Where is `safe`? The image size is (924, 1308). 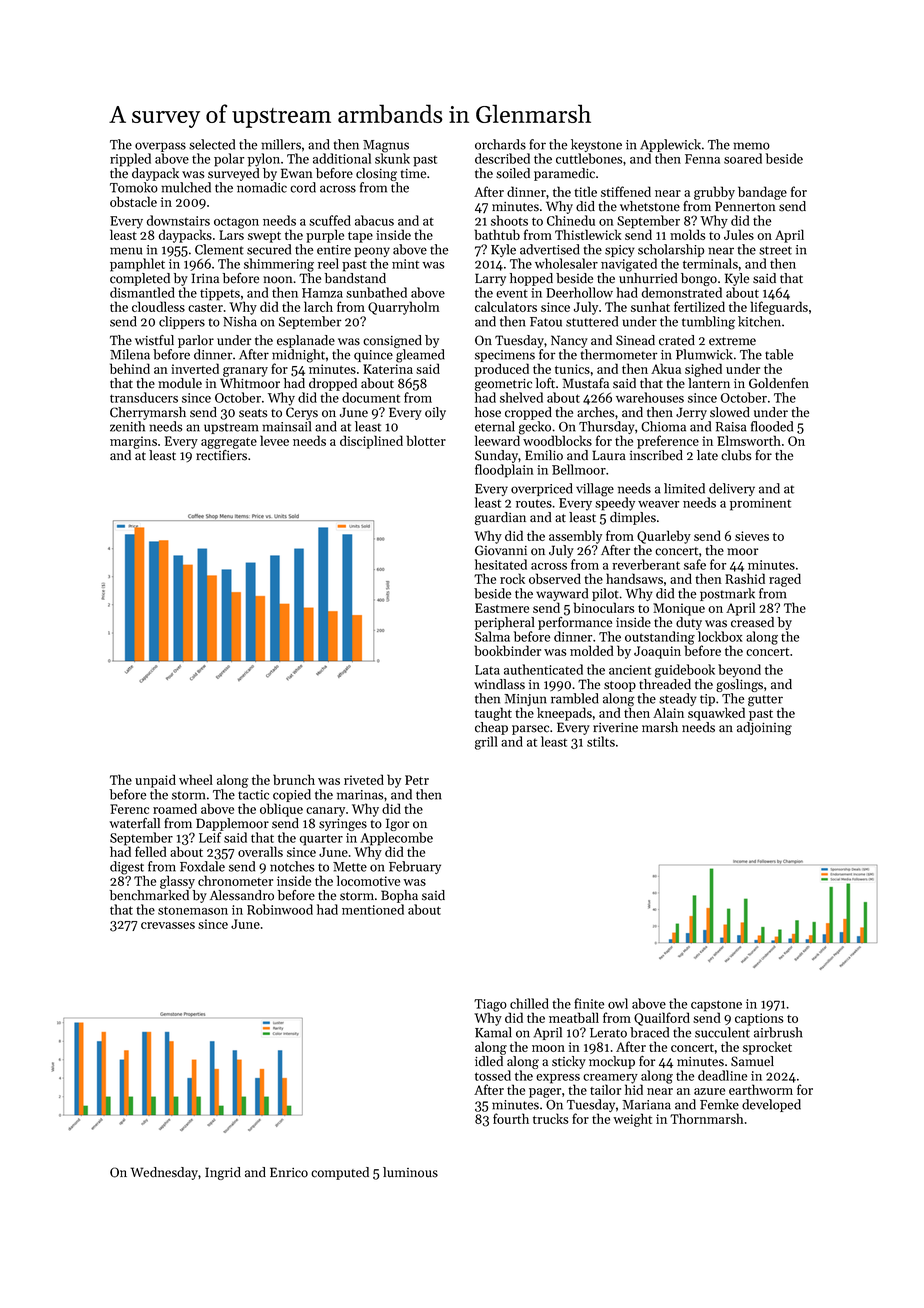 safe is located at coordinates (695, 564).
